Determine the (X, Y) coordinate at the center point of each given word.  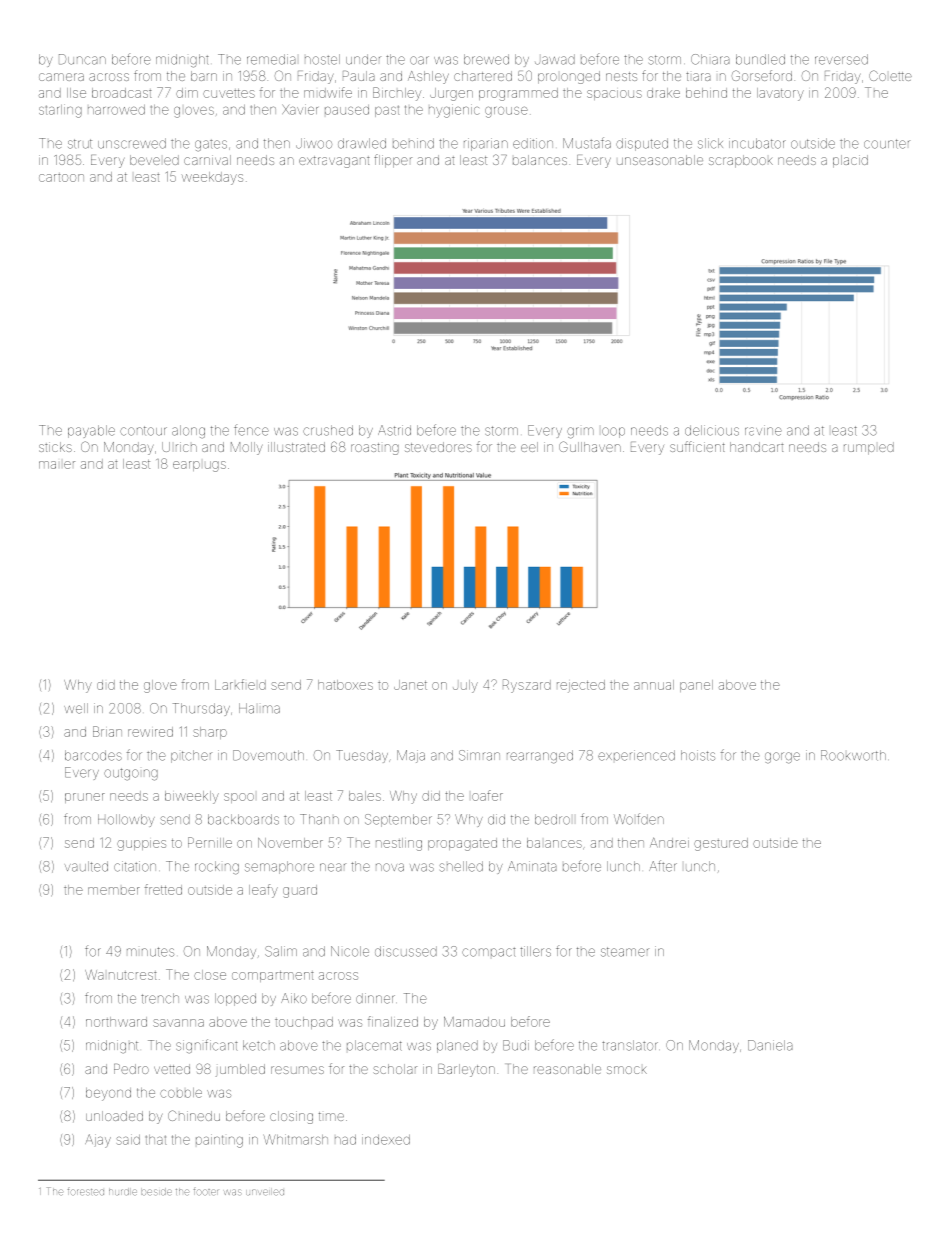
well (76, 708)
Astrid (394, 430)
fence (251, 430)
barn (204, 76)
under (363, 59)
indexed (386, 1139)
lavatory (780, 94)
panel (696, 686)
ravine (763, 430)
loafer (487, 795)
